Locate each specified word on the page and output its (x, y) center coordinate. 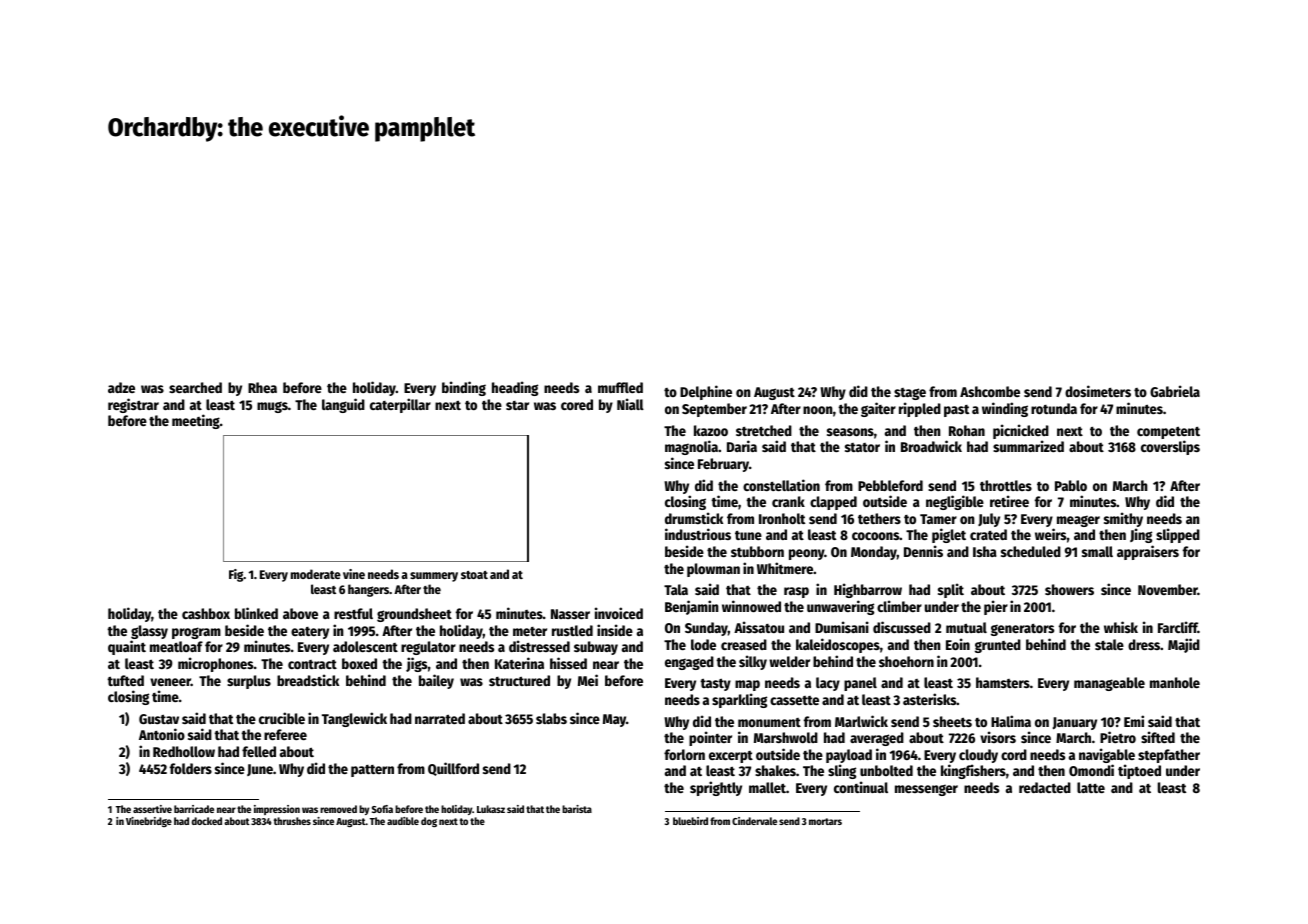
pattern (372, 771)
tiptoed (1139, 771)
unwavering (840, 607)
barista (577, 809)
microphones (215, 664)
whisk (1121, 627)
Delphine (706, 392)
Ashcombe (990, 391)
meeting (196, 421)
